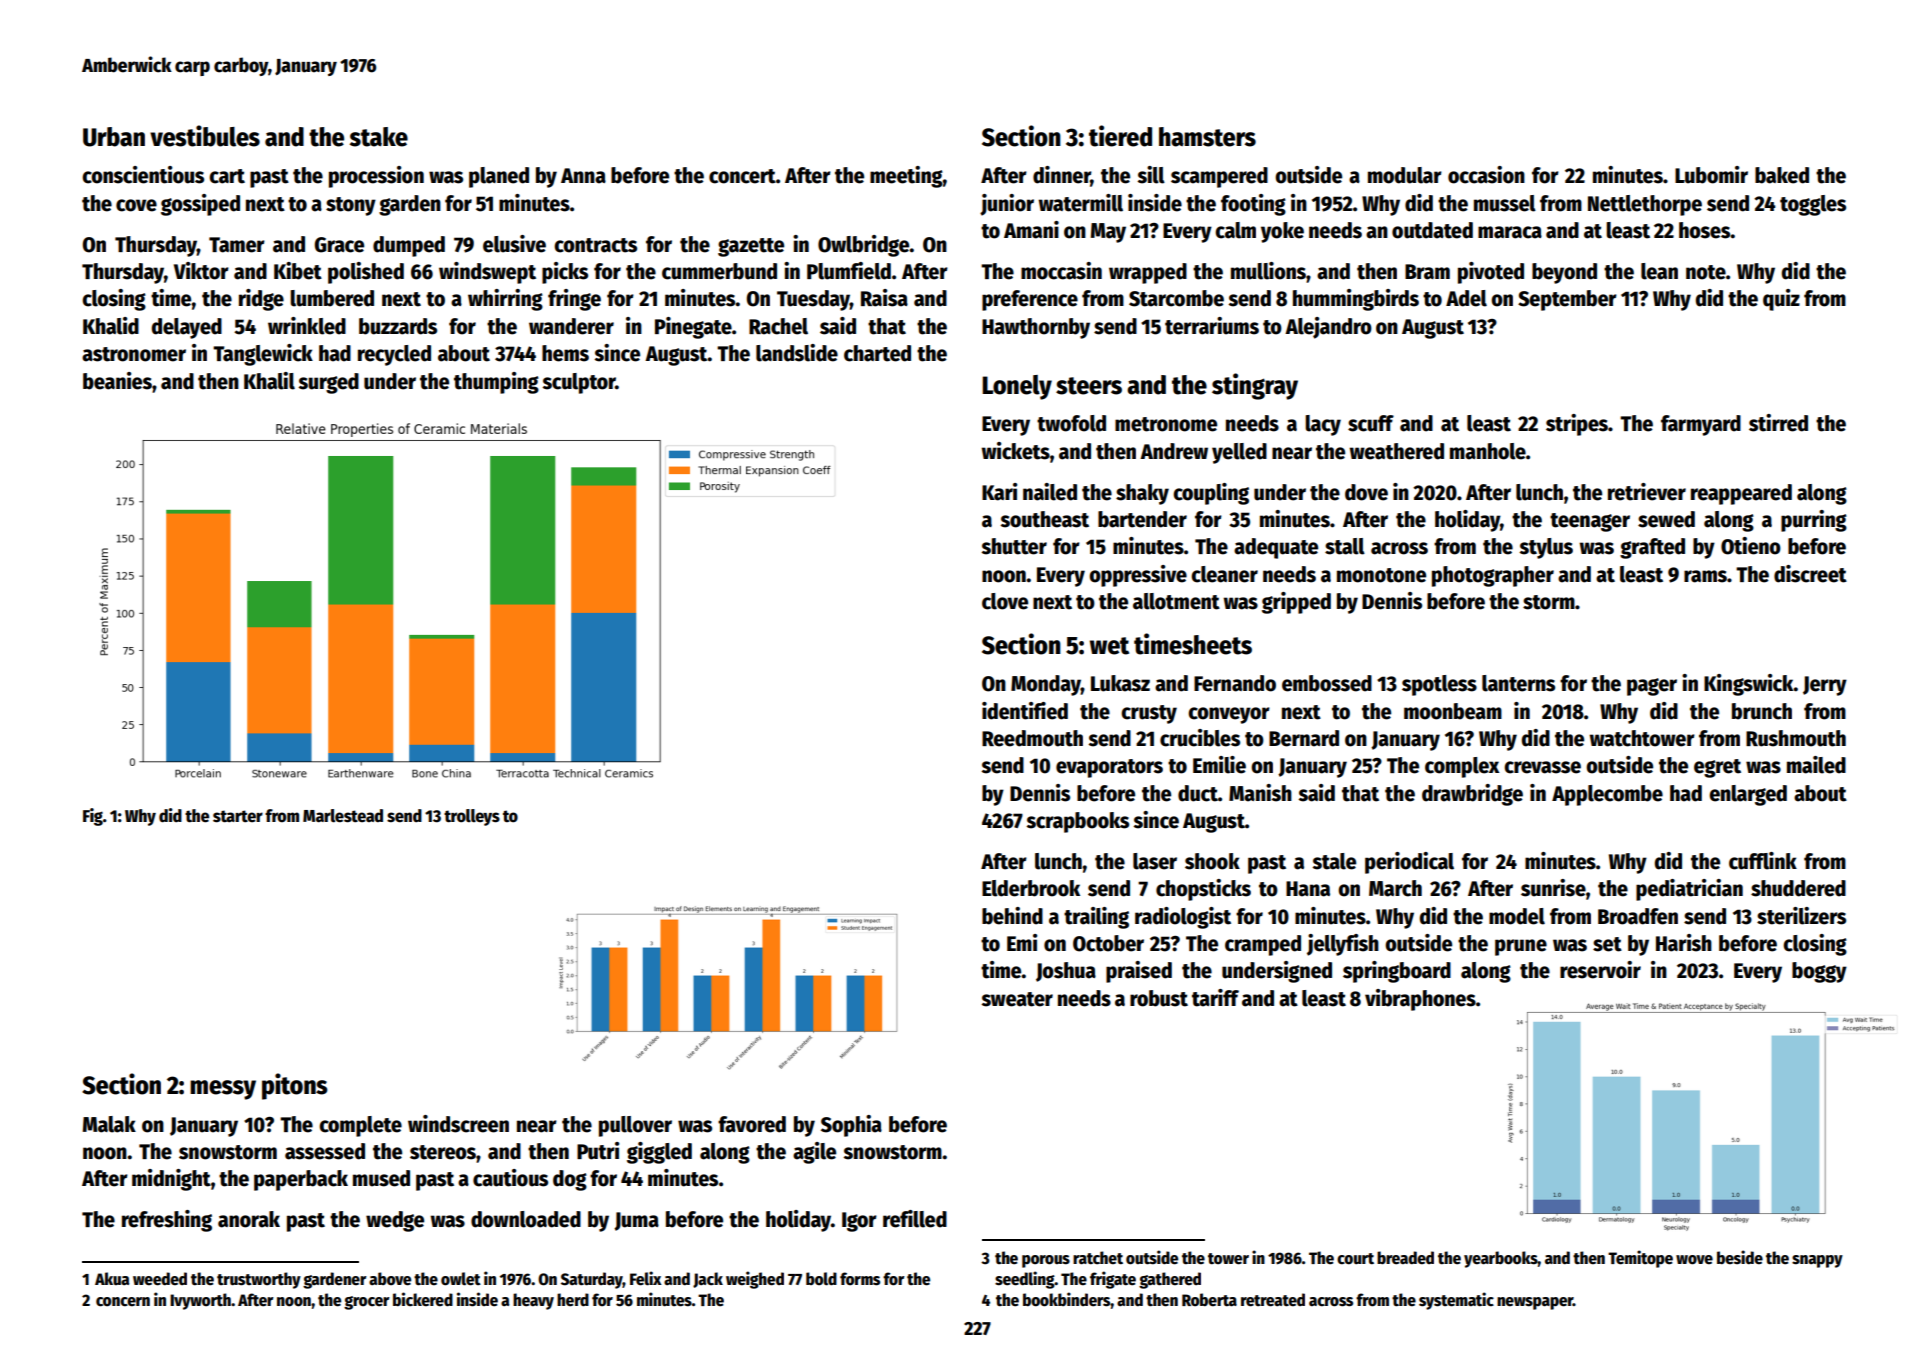 This screenshot has height=1364, width=1929. Describe the element at coordinates (1017, 999) in the screenshot. I see `sweater` at that location.
